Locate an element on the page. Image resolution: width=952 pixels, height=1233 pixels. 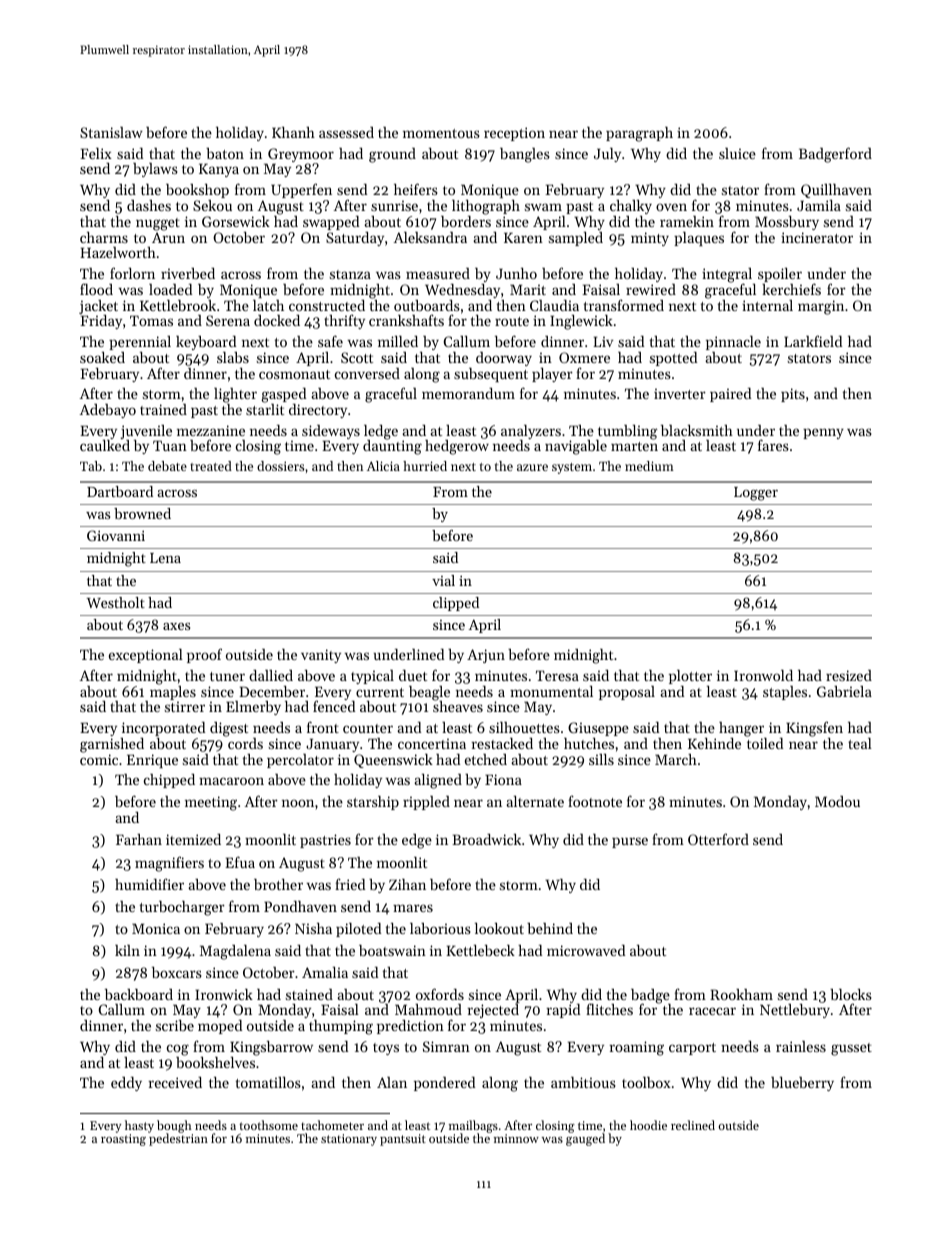
azure is located at coordinates (532, 467).
